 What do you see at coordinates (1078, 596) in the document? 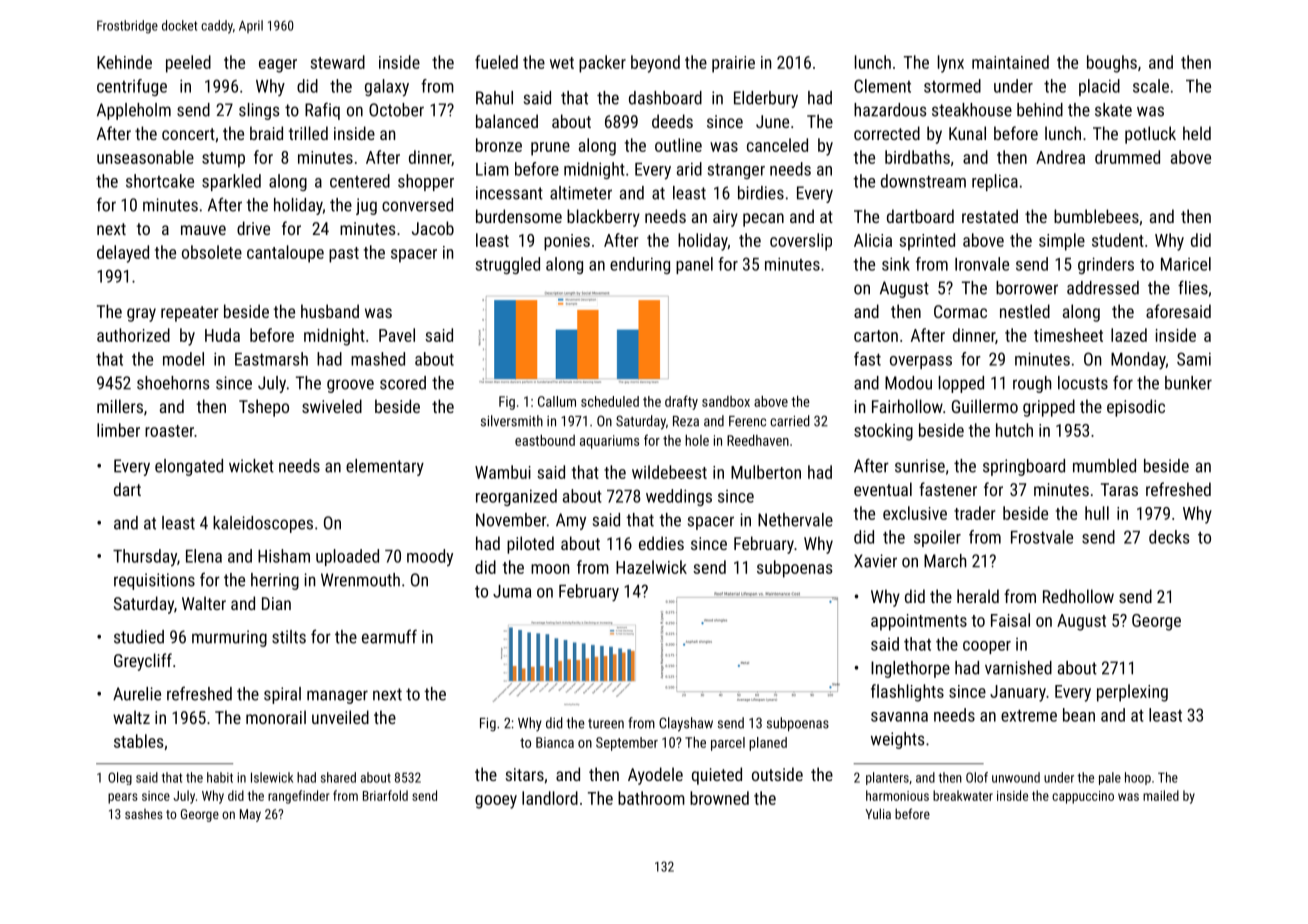
I see `Redhollow` at bounding box center [1078, 596].
